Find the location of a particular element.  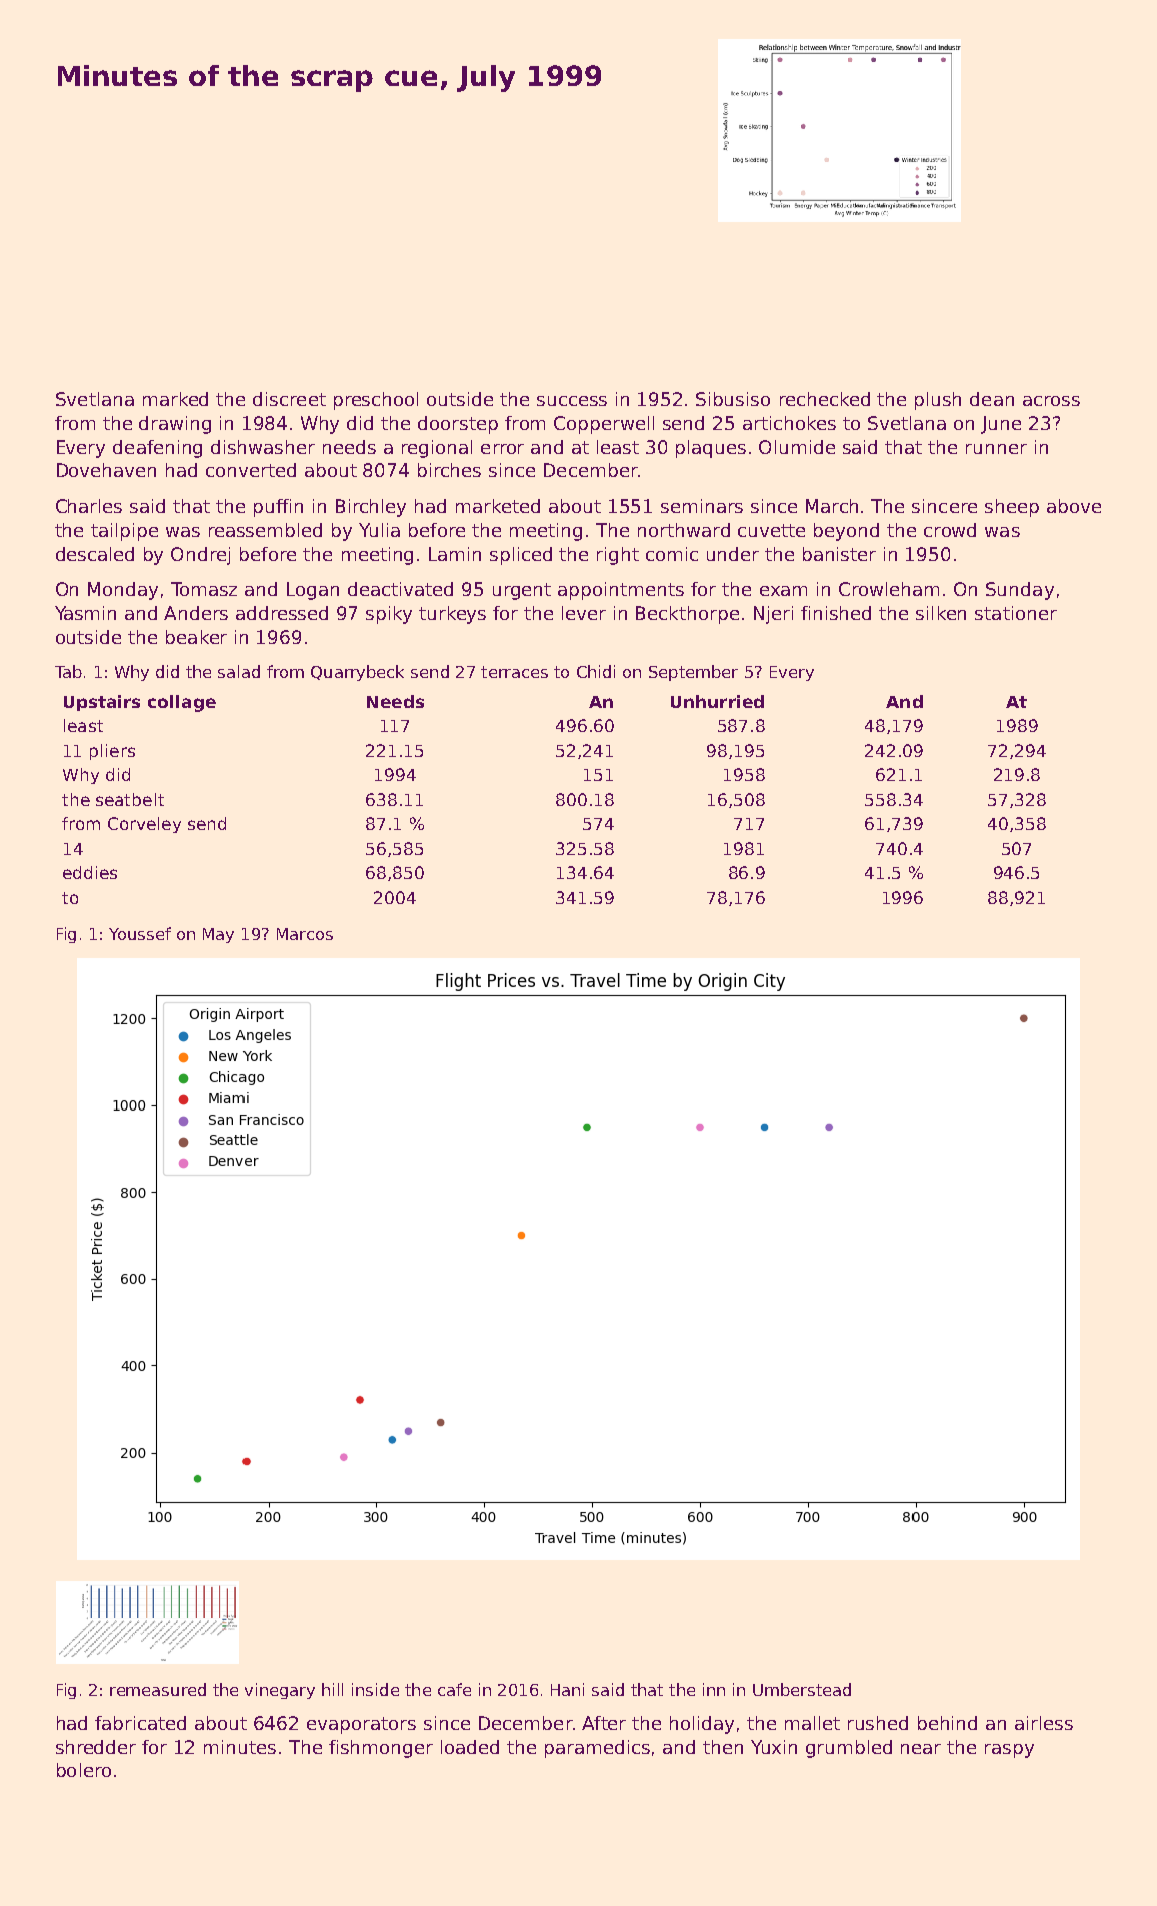

Hani is located at coordinates (567, 1689).
